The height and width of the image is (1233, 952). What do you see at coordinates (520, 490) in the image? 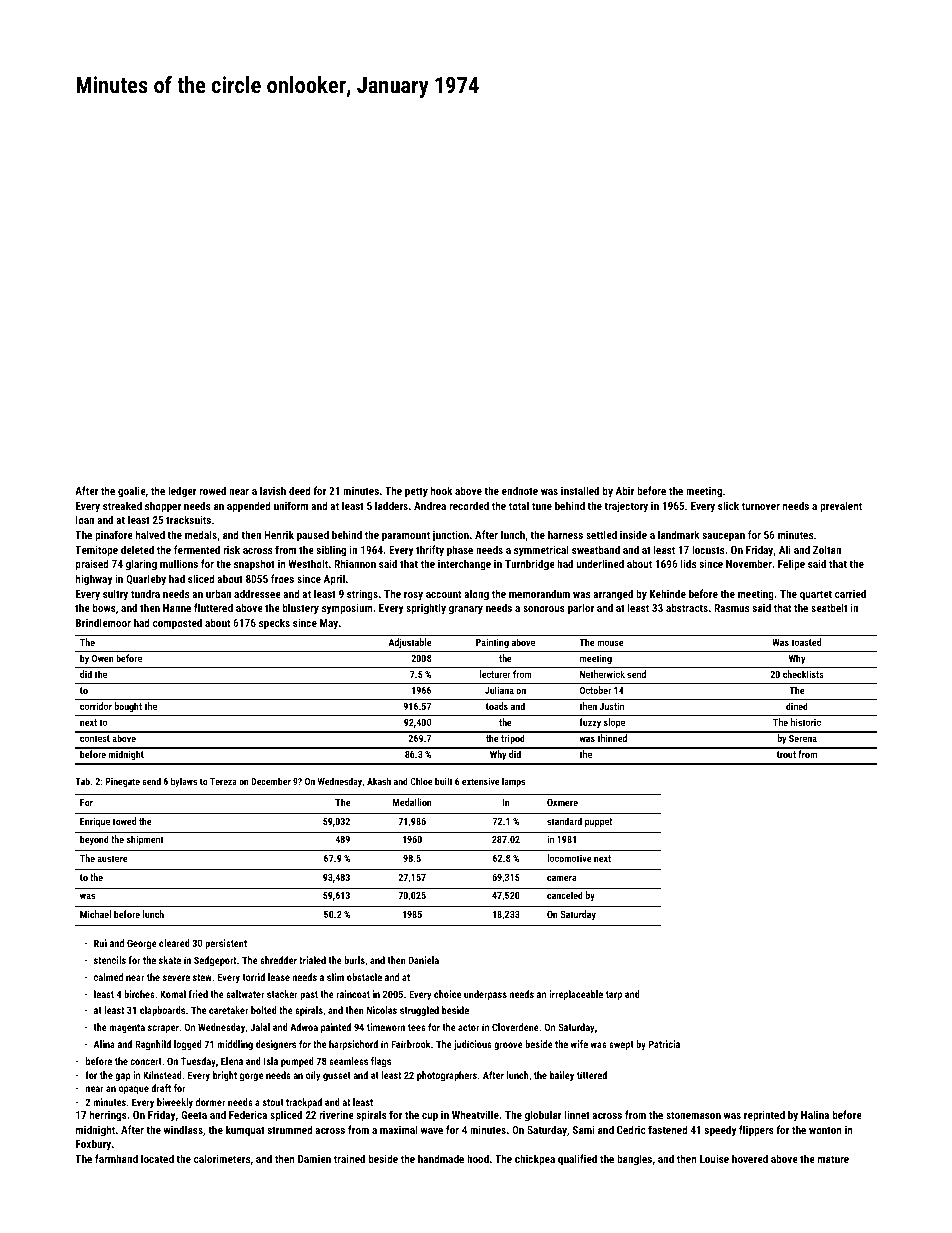
I see `endnote` at bounding box center [520, 490].
